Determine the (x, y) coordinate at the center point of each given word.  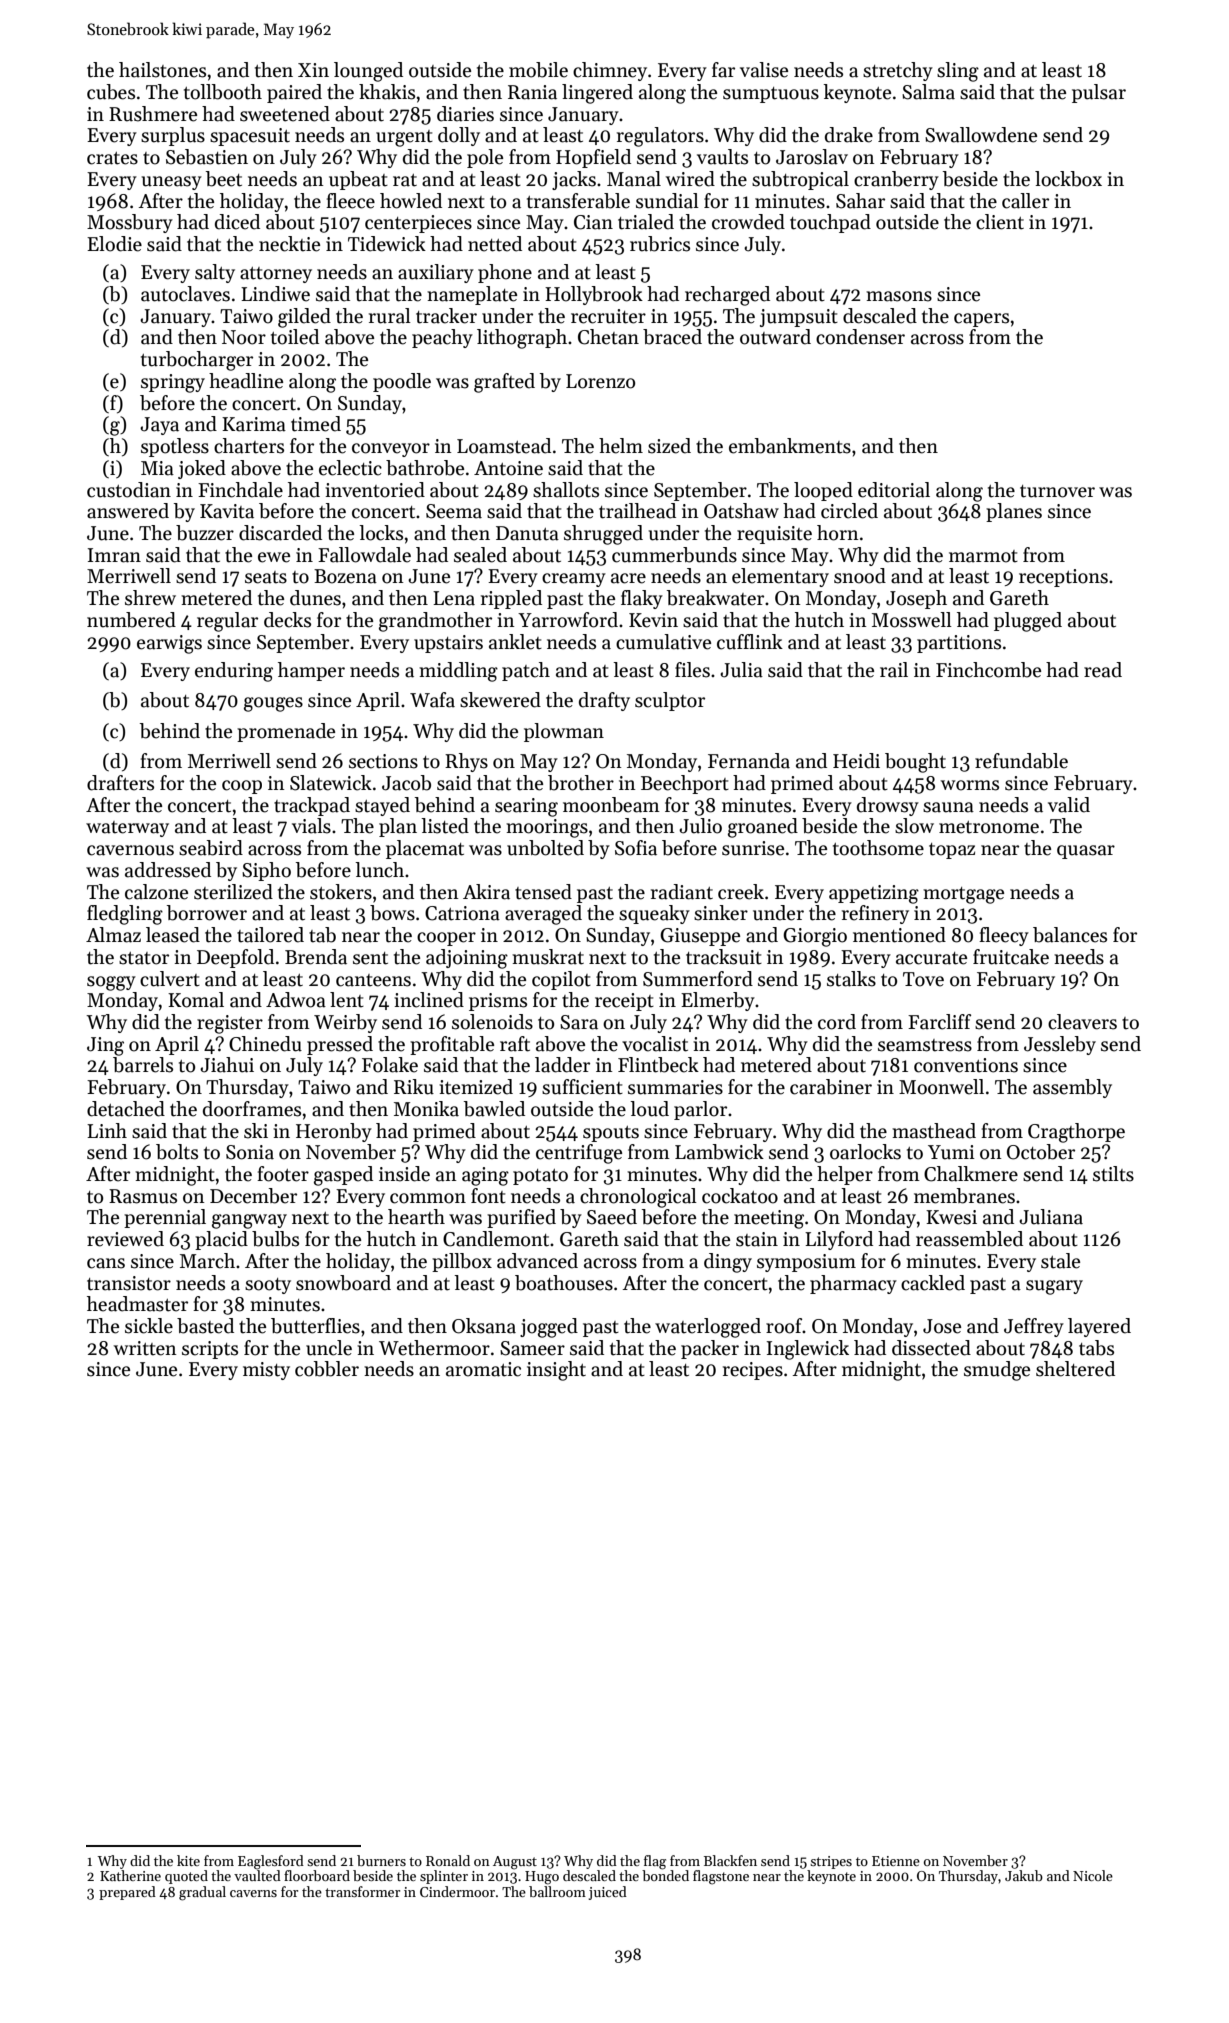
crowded (748, 222)
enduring (234, 672)
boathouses (564, 1283)
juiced (607, 1893)
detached (126, 1109)
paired (294, 93)
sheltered (1075, 1369)
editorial (894, 490)
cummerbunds (674, 555)
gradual (202, 1893)
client (1000, 222)
